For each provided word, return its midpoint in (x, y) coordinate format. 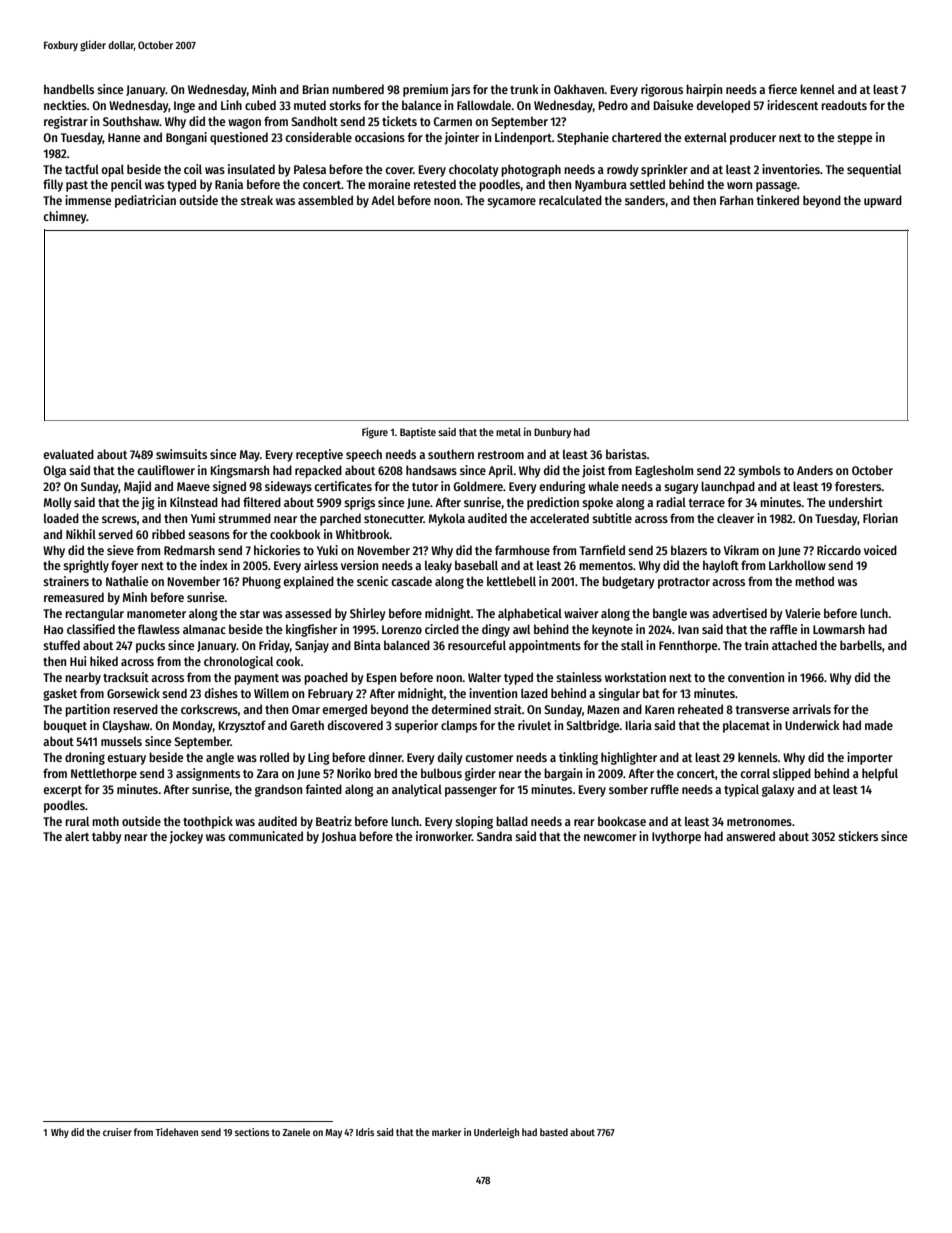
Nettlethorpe (104, 774)
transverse (762, 710)
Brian (316, 89)
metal (508, 432)
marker (446, 1132)
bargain (563, 774)
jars (460, 90)
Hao (53, 629)
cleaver (735, 518)
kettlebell (511, 581)
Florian (880, 518)
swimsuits (181, 454)
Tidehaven (176, 1132)
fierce (782, 89)
